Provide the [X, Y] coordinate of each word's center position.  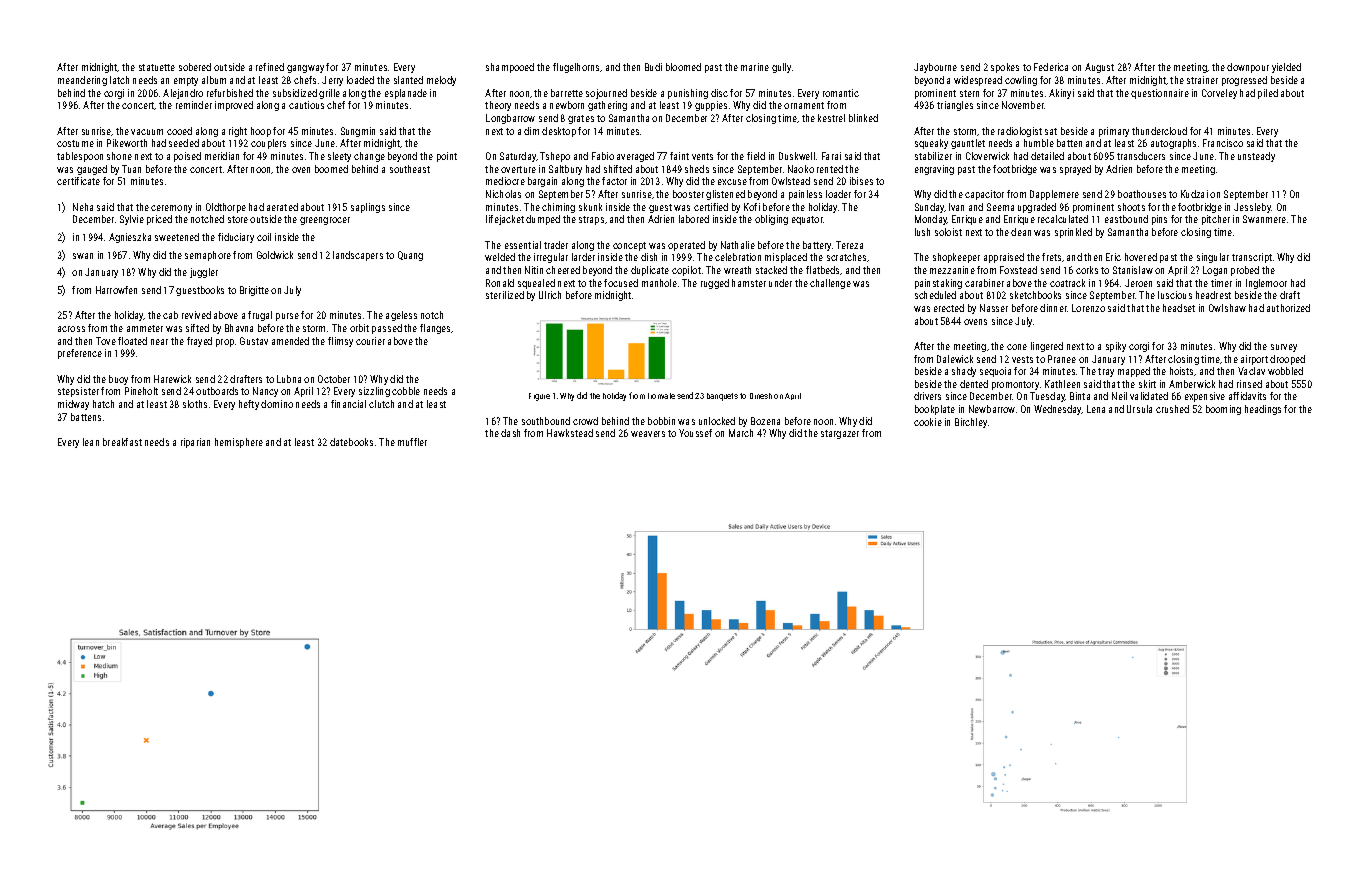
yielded [1286, 68]
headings [1263, 410]
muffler [412, 442]
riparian [195, 443]
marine [755, 67]
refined [270, 67]
